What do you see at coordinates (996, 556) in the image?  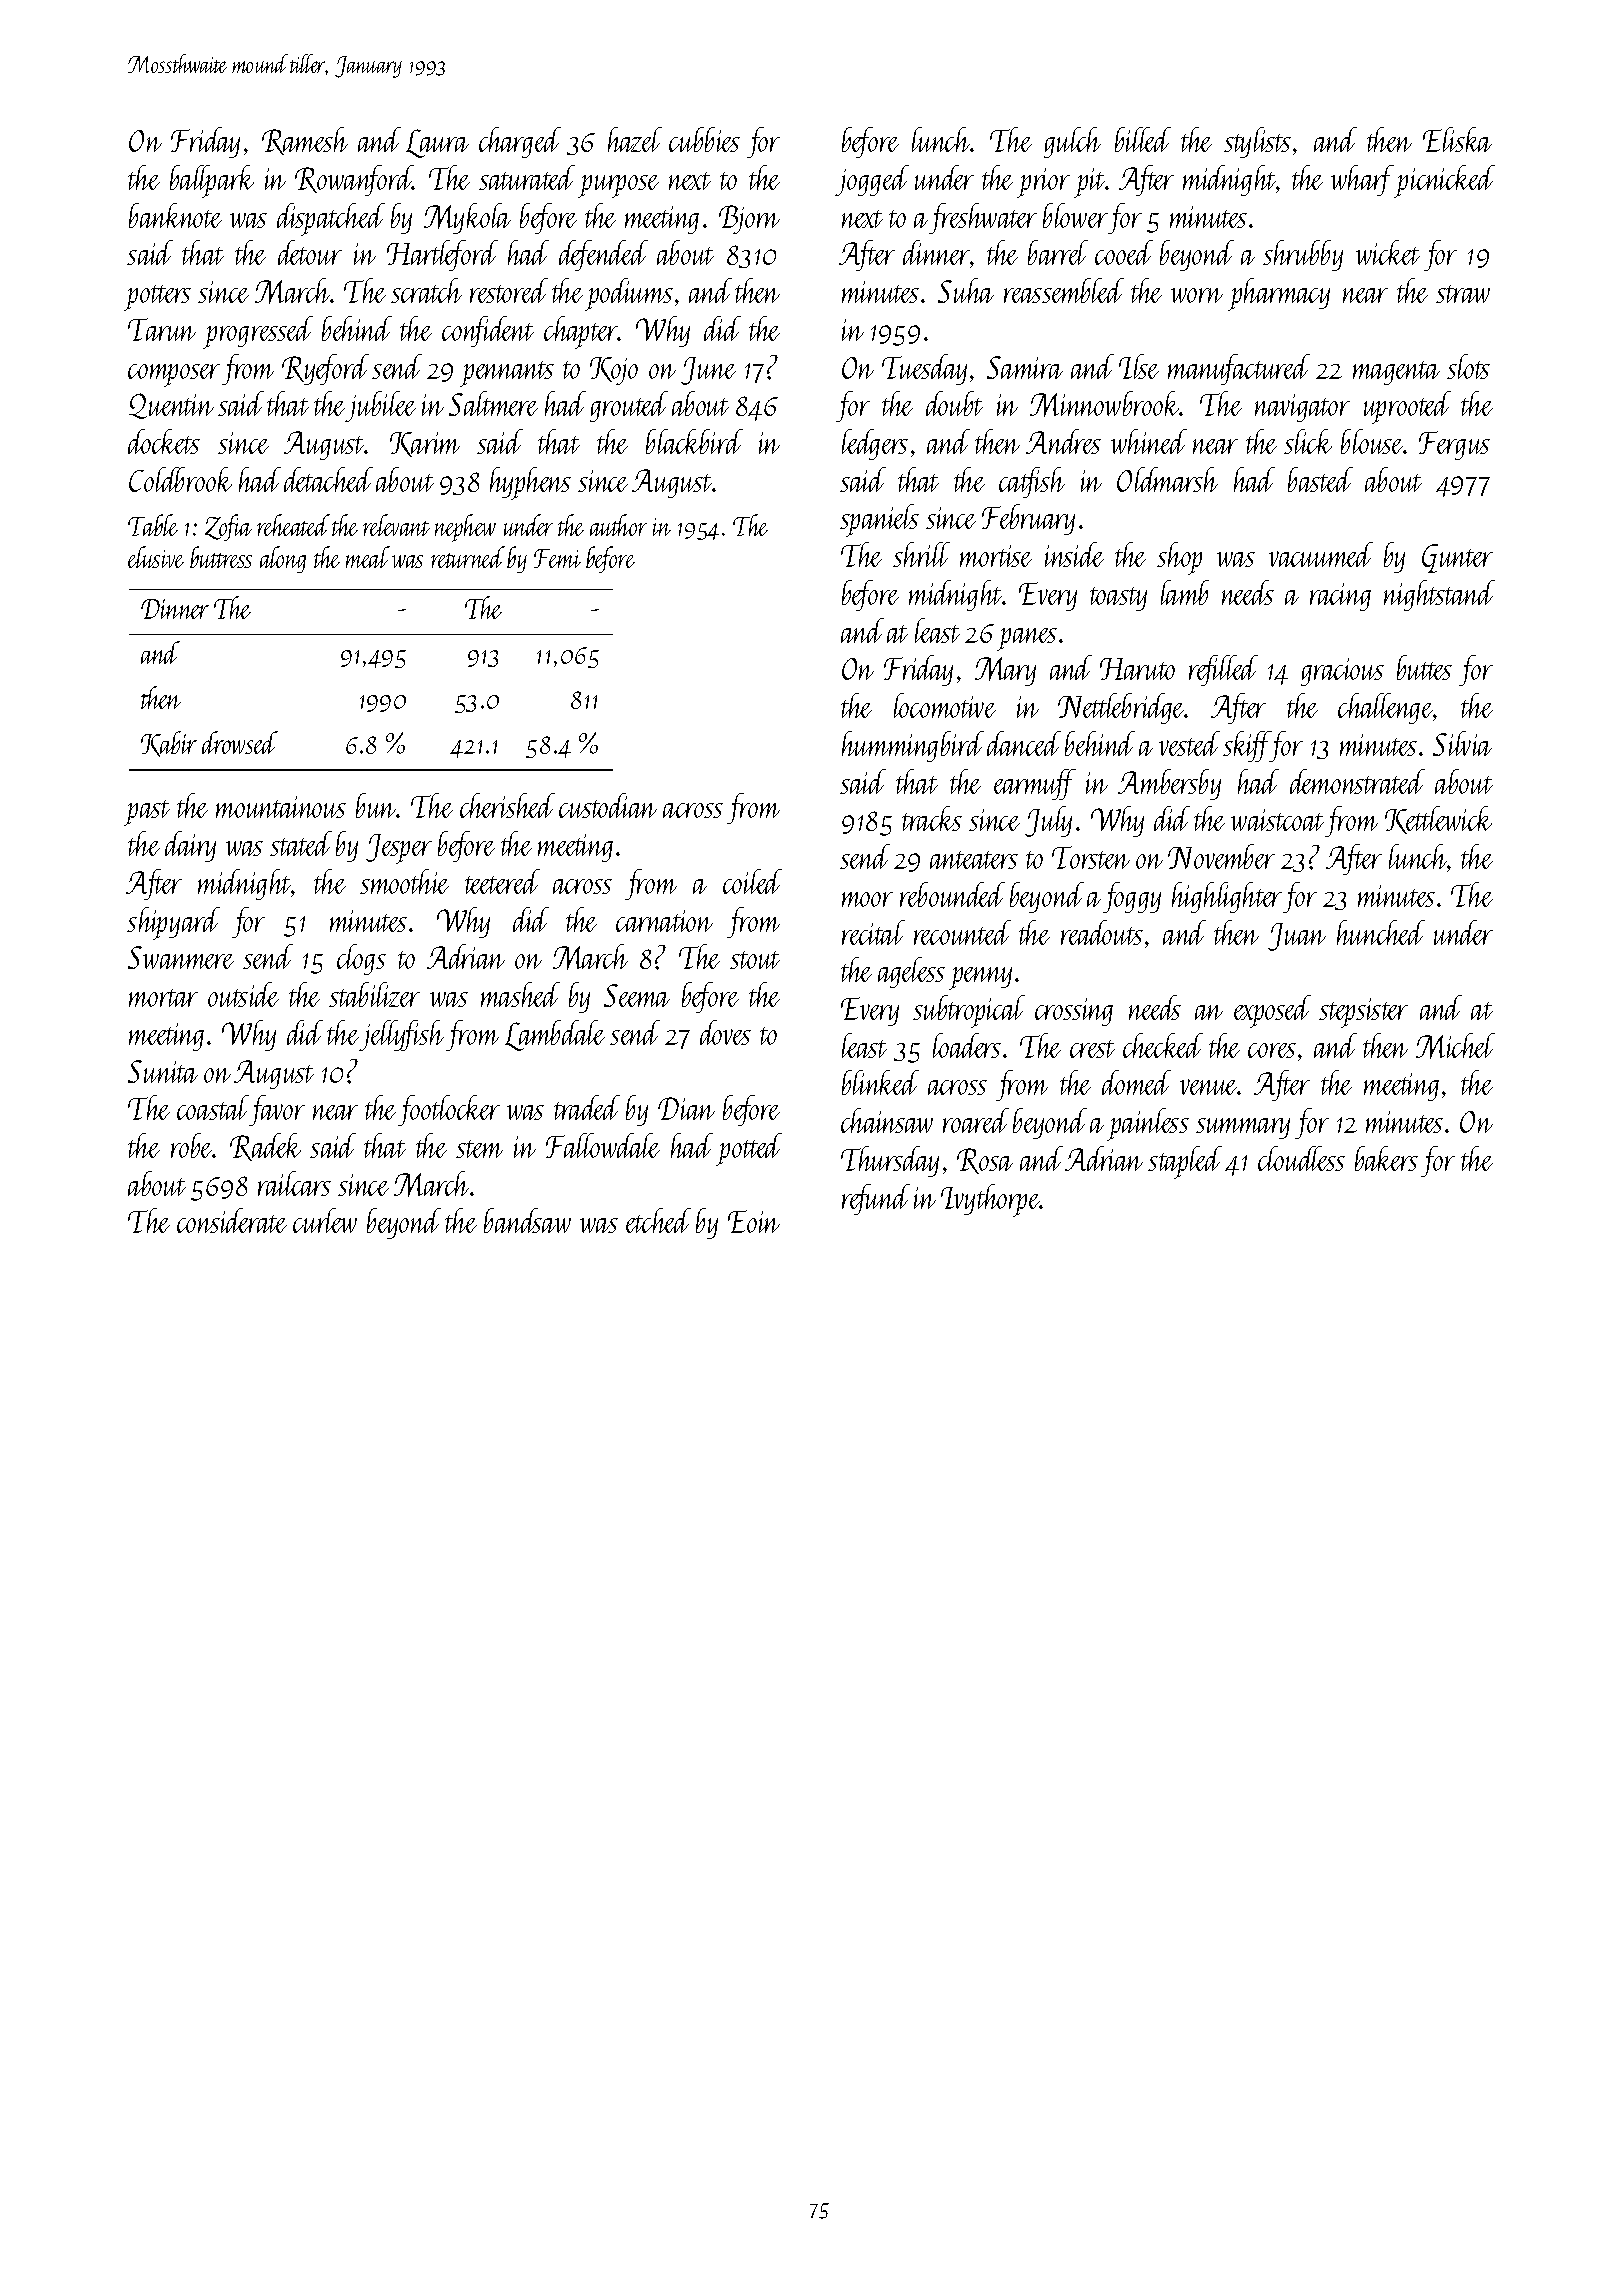 I see `mortise` at bounding box center [996, 556].
